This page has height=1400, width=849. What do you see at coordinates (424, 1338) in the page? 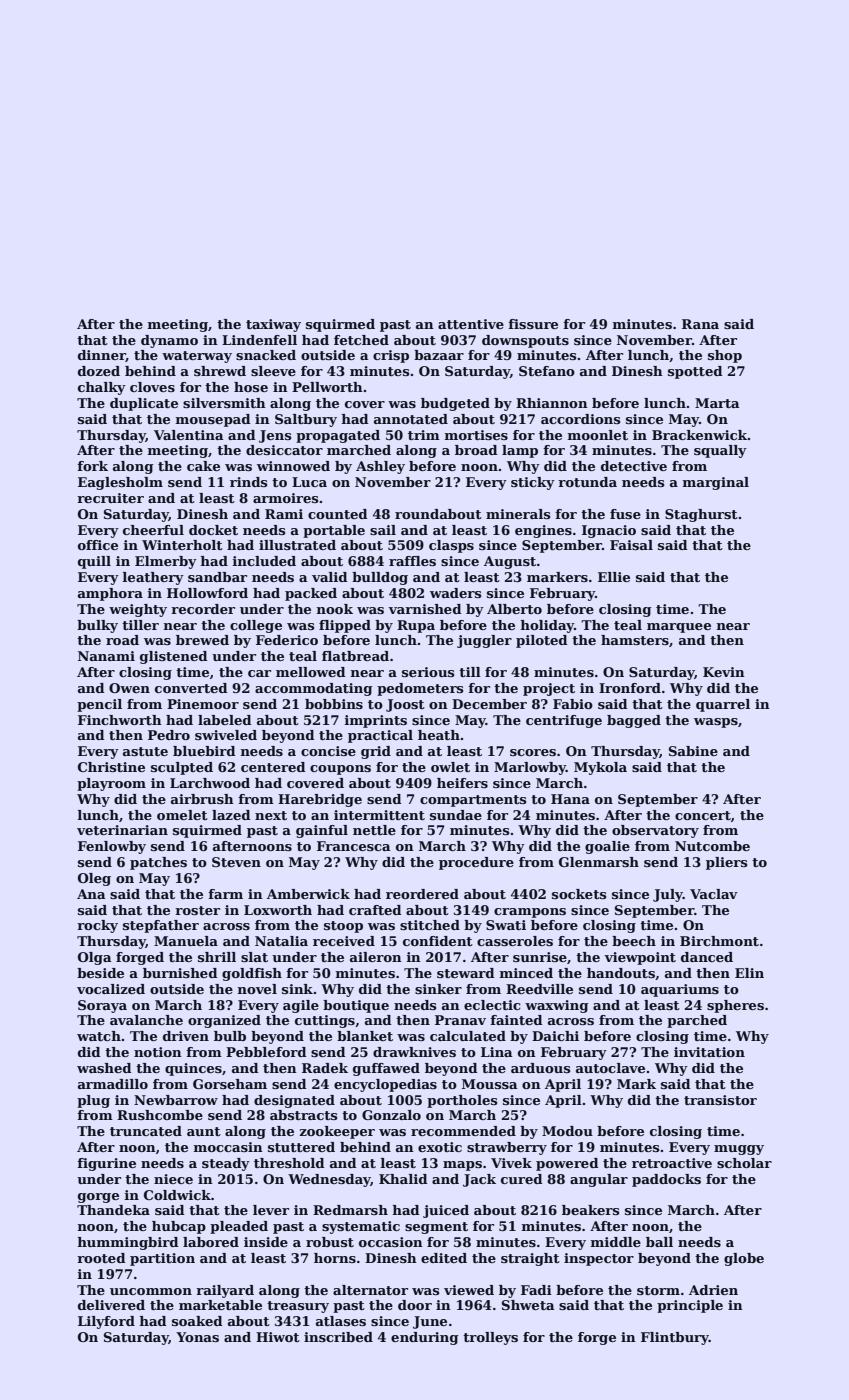
I see `enduring` at bounding box center [424, 1338].
